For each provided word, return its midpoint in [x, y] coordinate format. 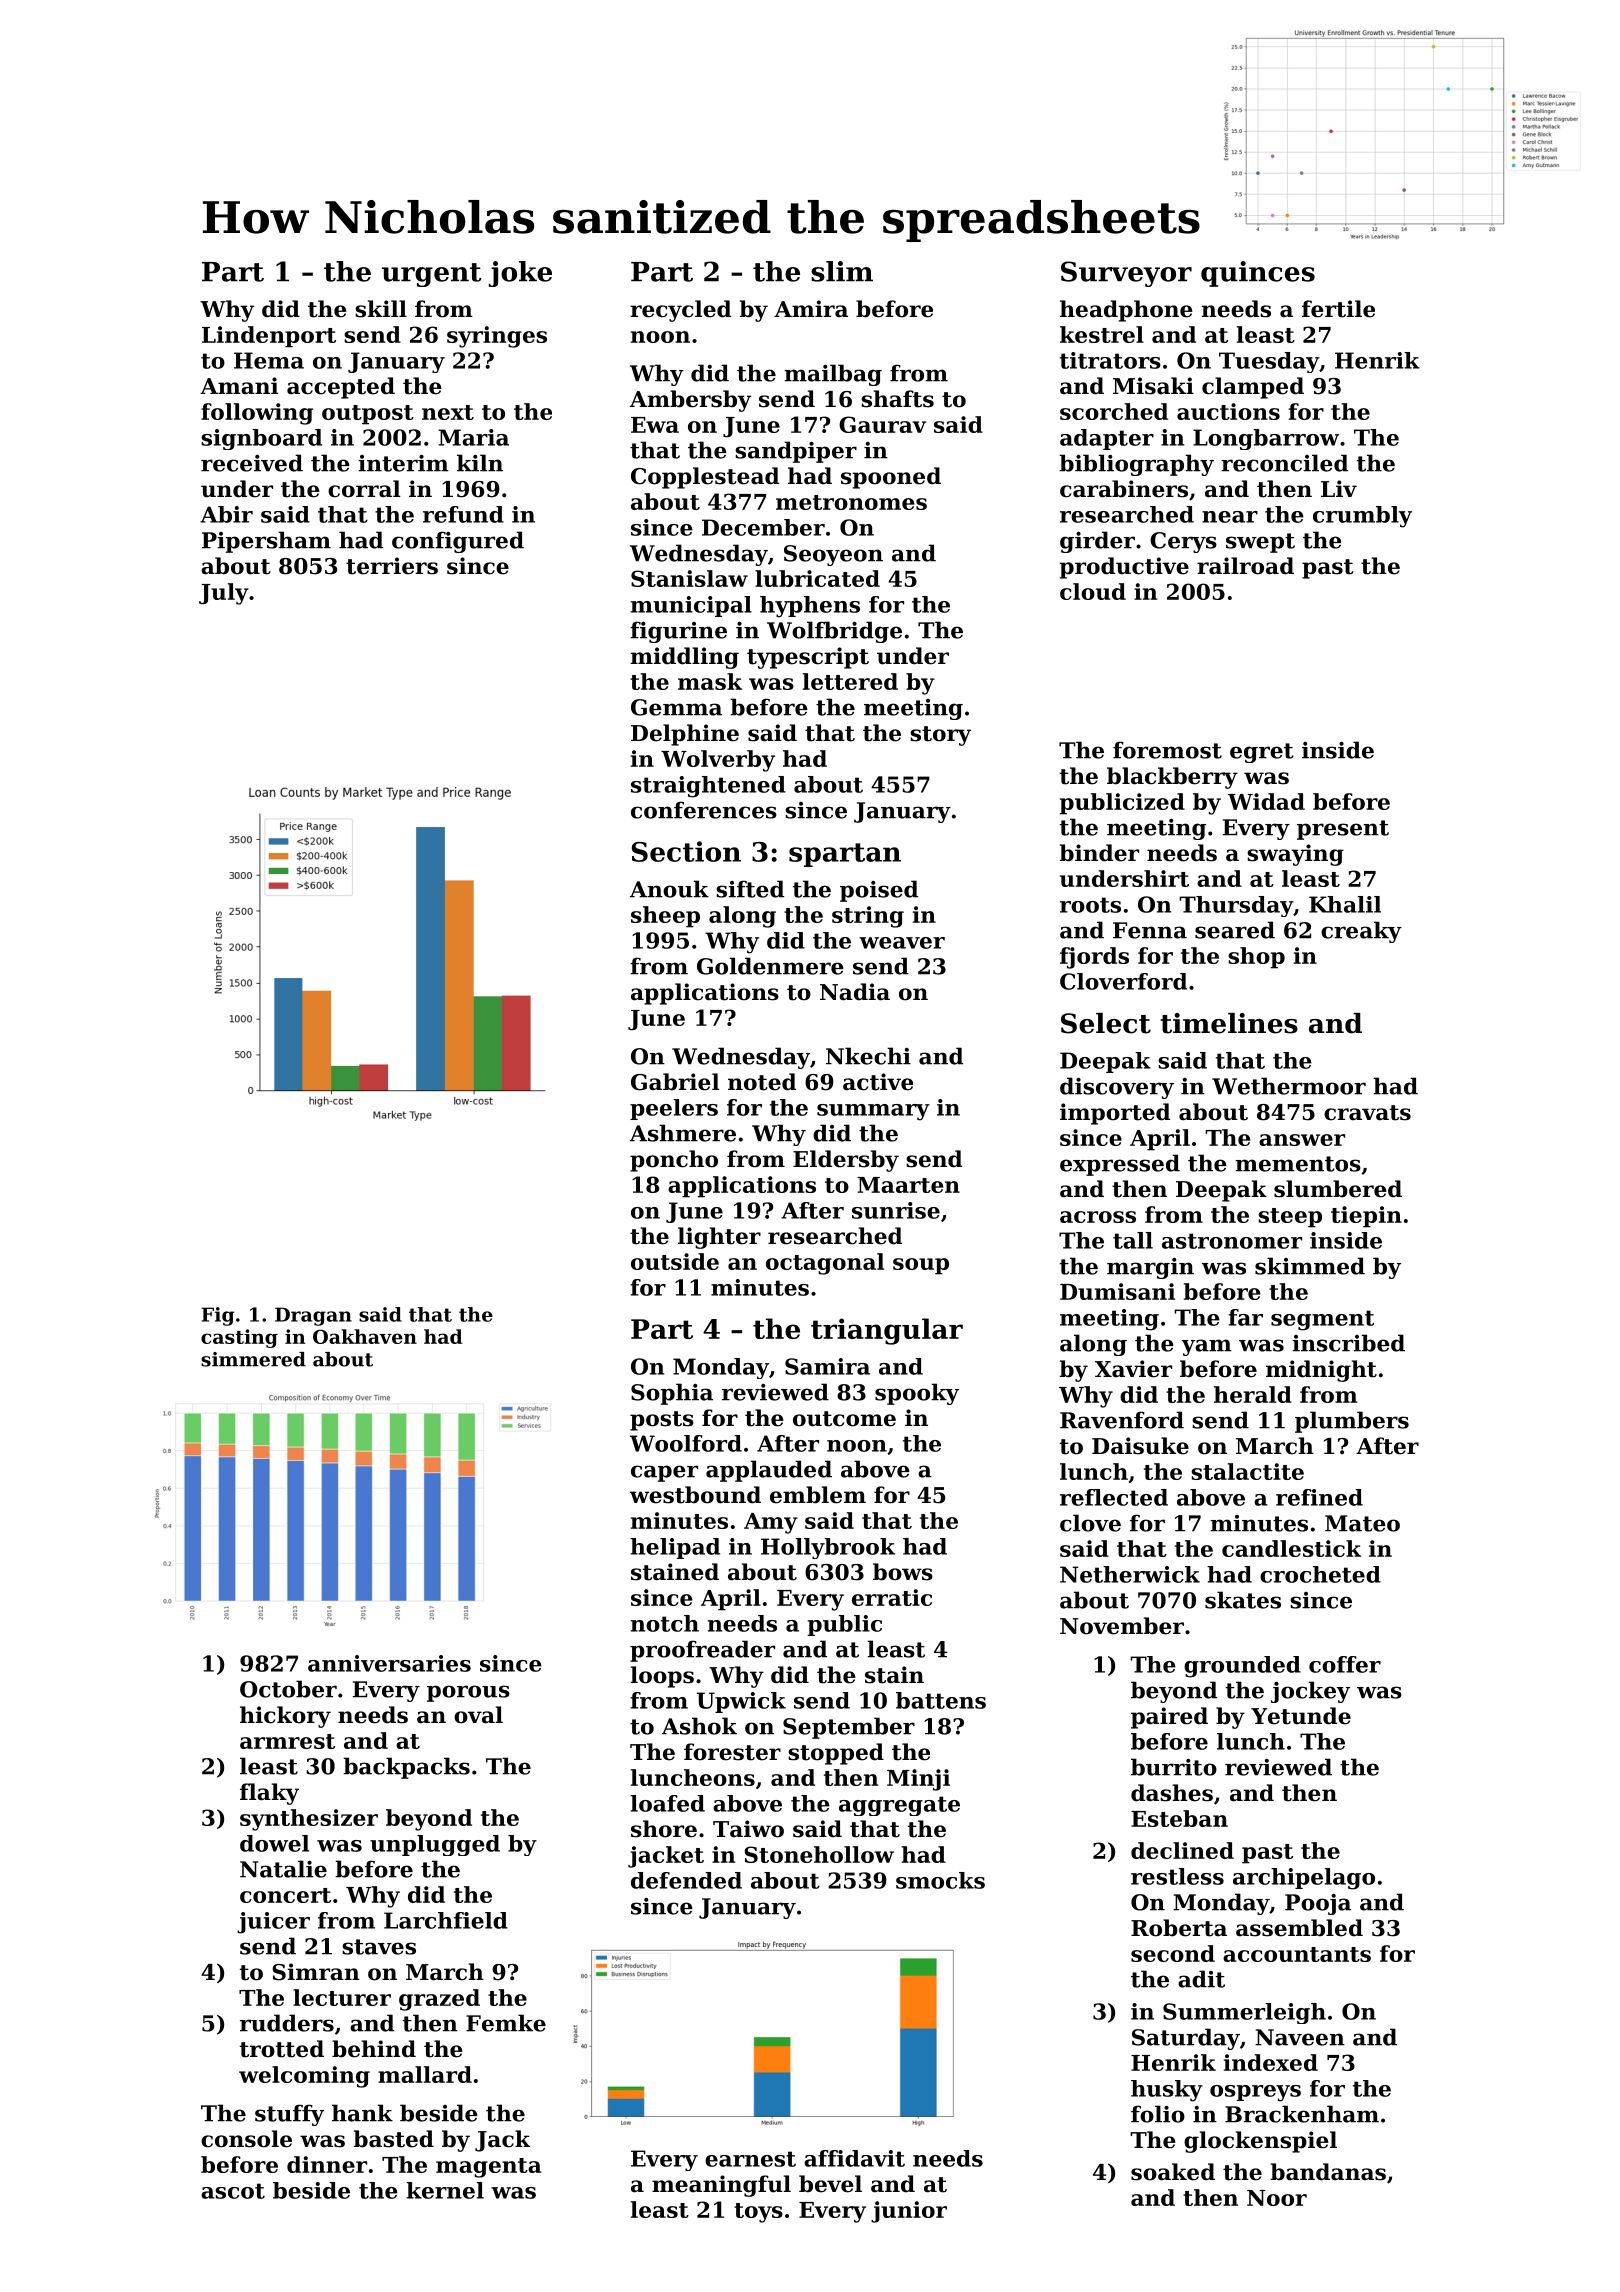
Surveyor [1126, 274]
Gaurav [882, 424]
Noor [1277, 2198]
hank [362, 2113]
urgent [432, 275]
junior [909, 2212]
